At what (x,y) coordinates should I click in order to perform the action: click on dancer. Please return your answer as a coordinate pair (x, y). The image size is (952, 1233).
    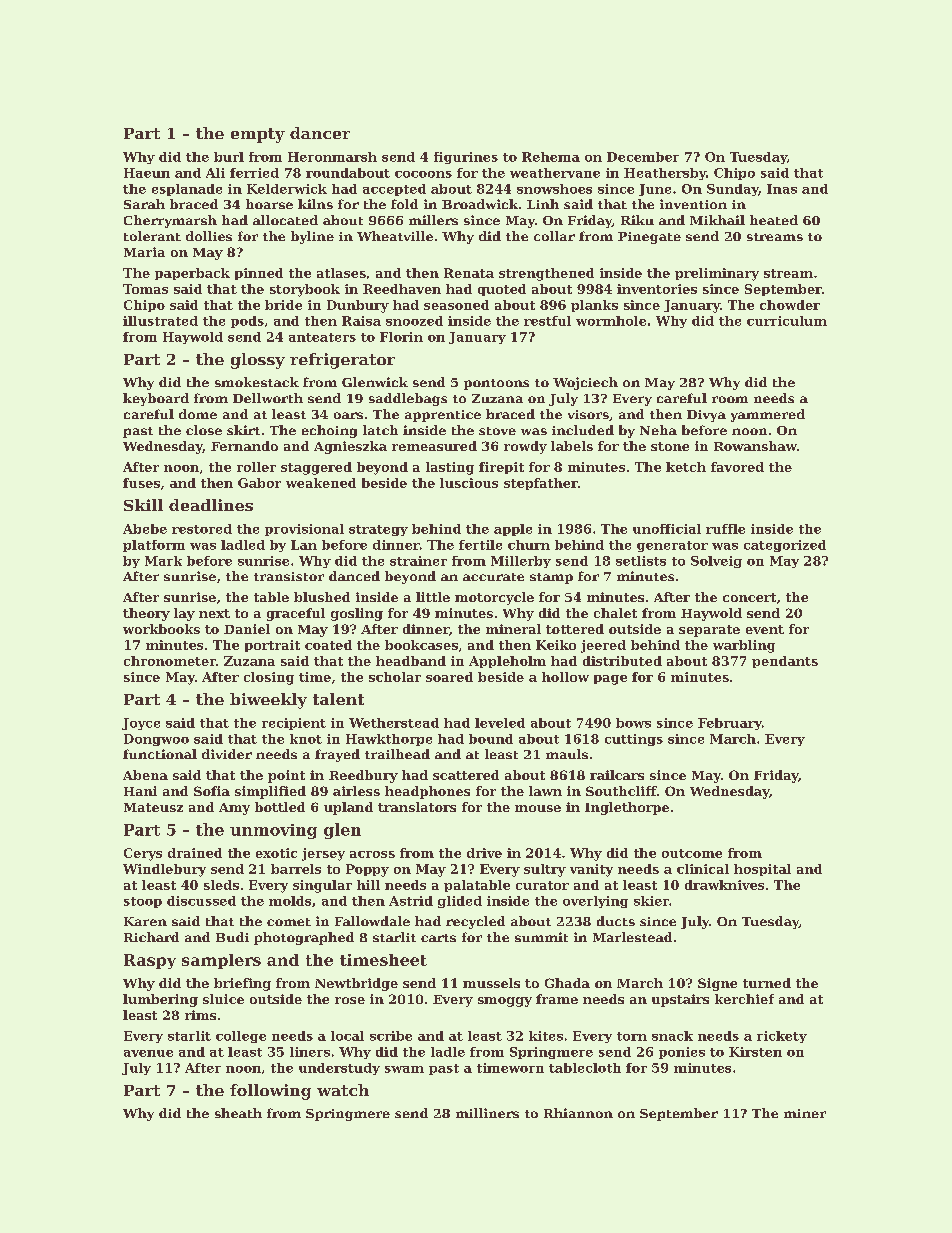
    Looking at the image, I should click on (320, 133).
